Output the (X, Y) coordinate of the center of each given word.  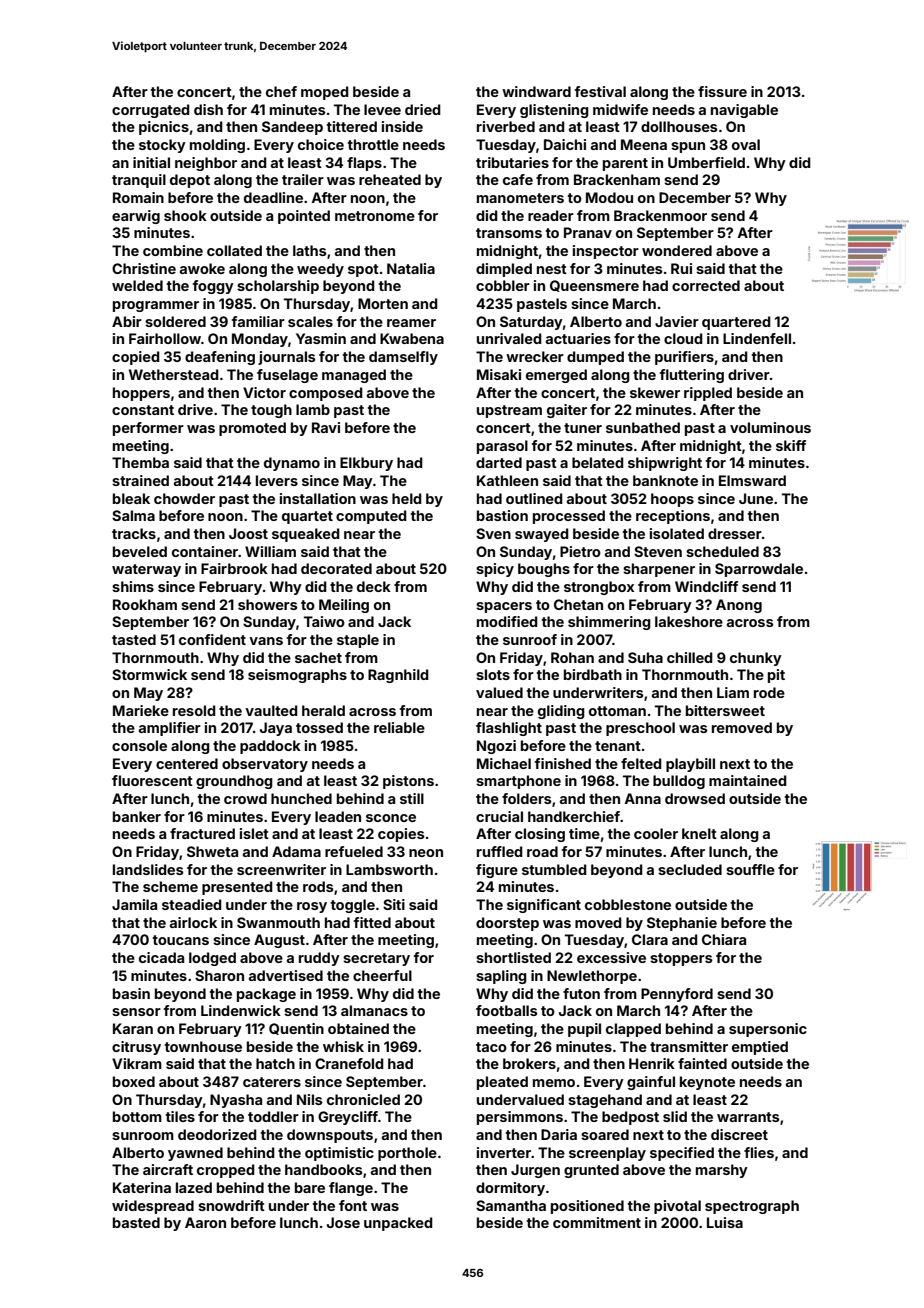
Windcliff (706, 586)
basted (136, 1222)
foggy (213, 287)
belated (598, 462)
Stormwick (149, 674)
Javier (677, 321)
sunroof (530, 639)
